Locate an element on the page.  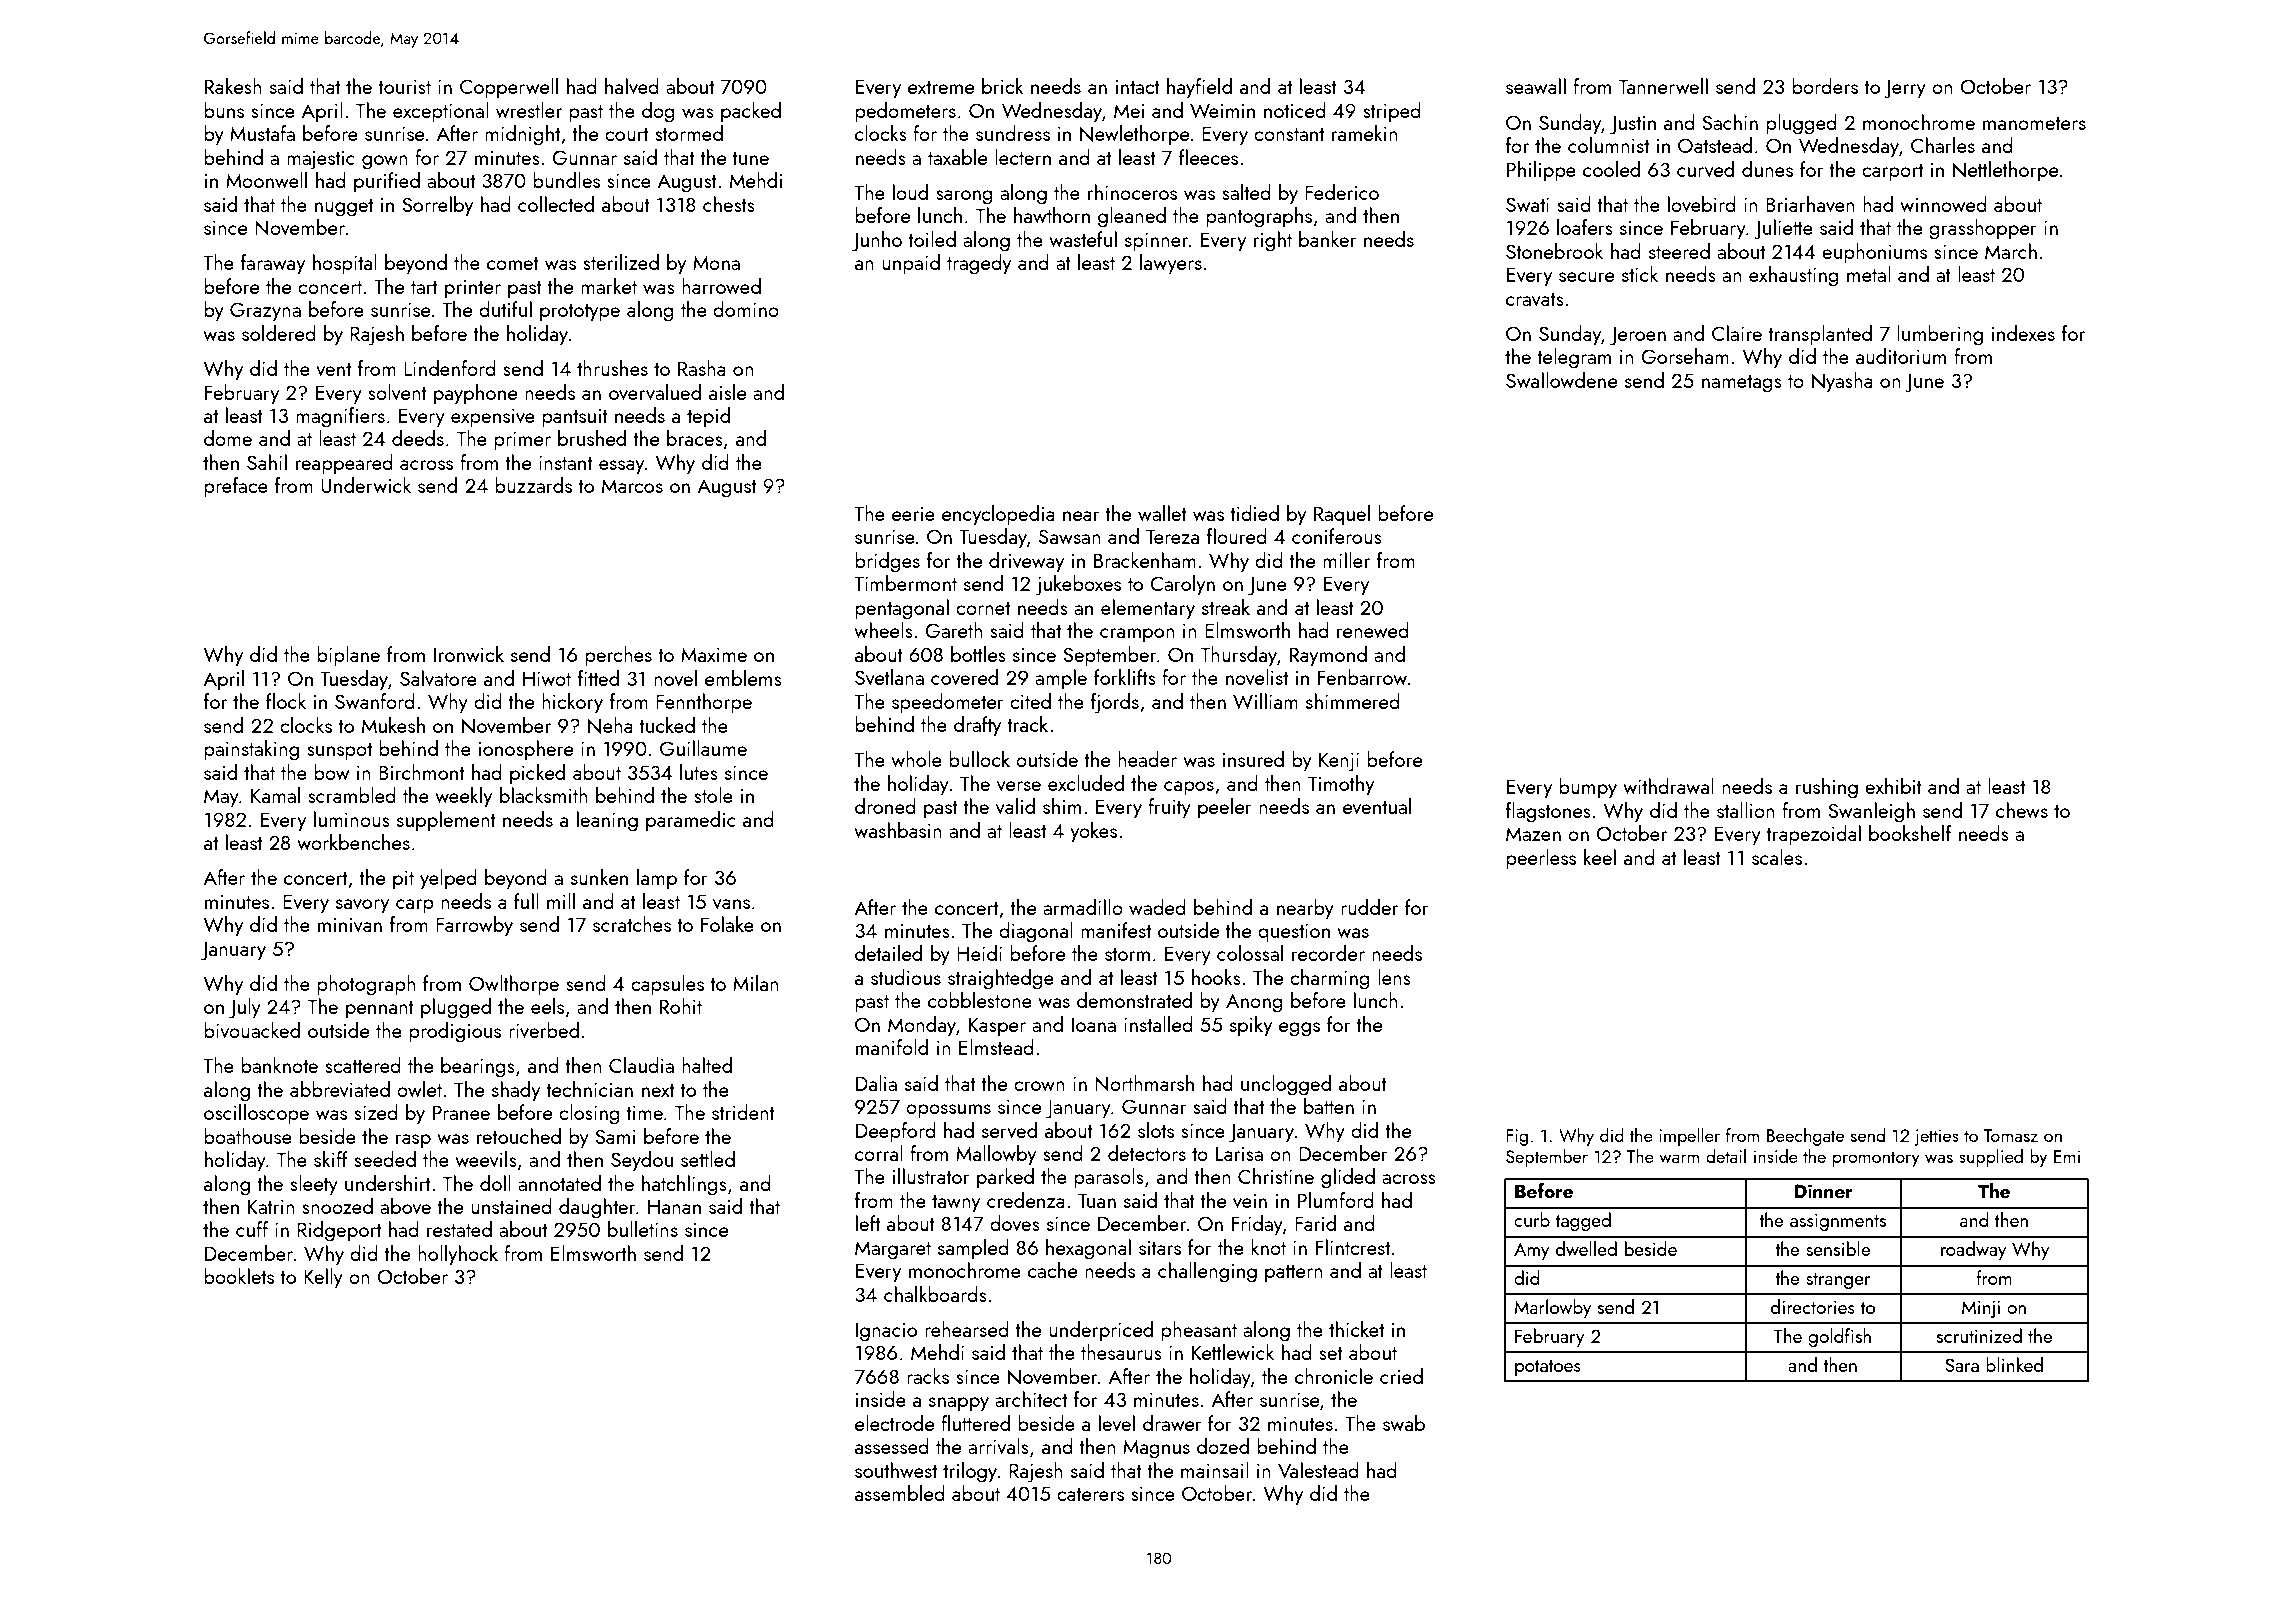
Newlethorpe is located at coordinates (1134, 135).
